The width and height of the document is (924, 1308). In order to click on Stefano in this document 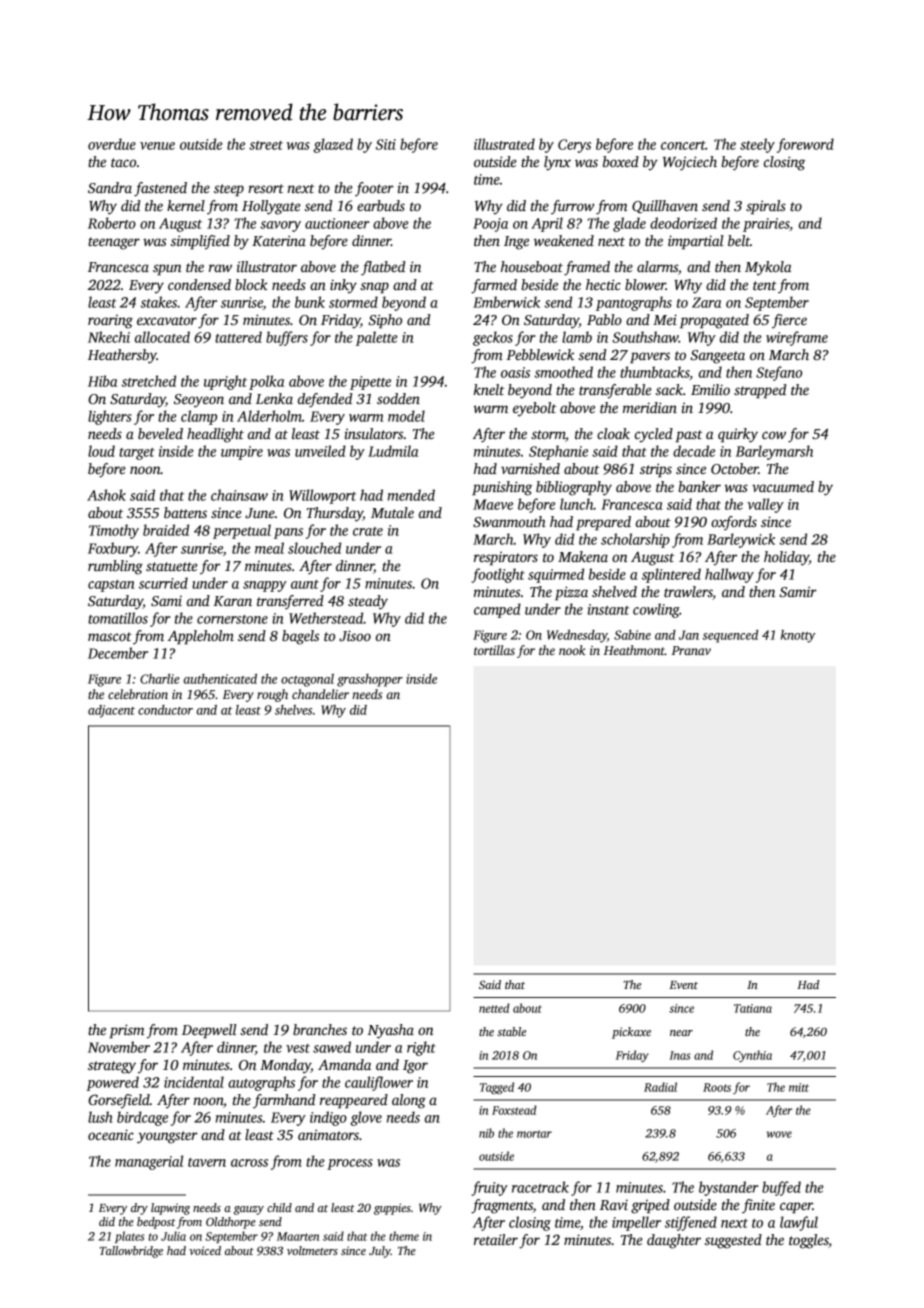, I will do `click(779, 373)`.
